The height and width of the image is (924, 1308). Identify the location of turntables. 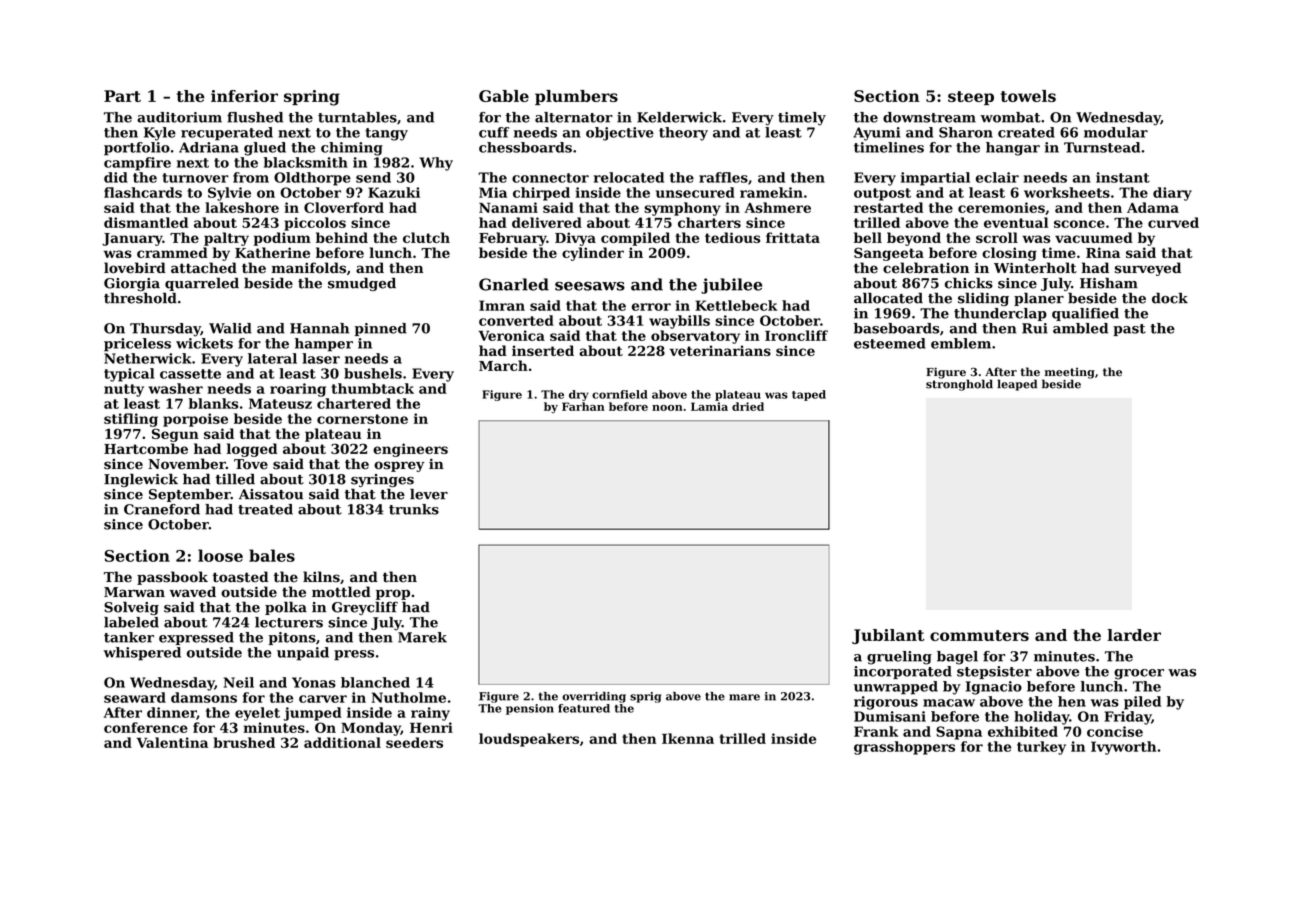
(357, 117).
